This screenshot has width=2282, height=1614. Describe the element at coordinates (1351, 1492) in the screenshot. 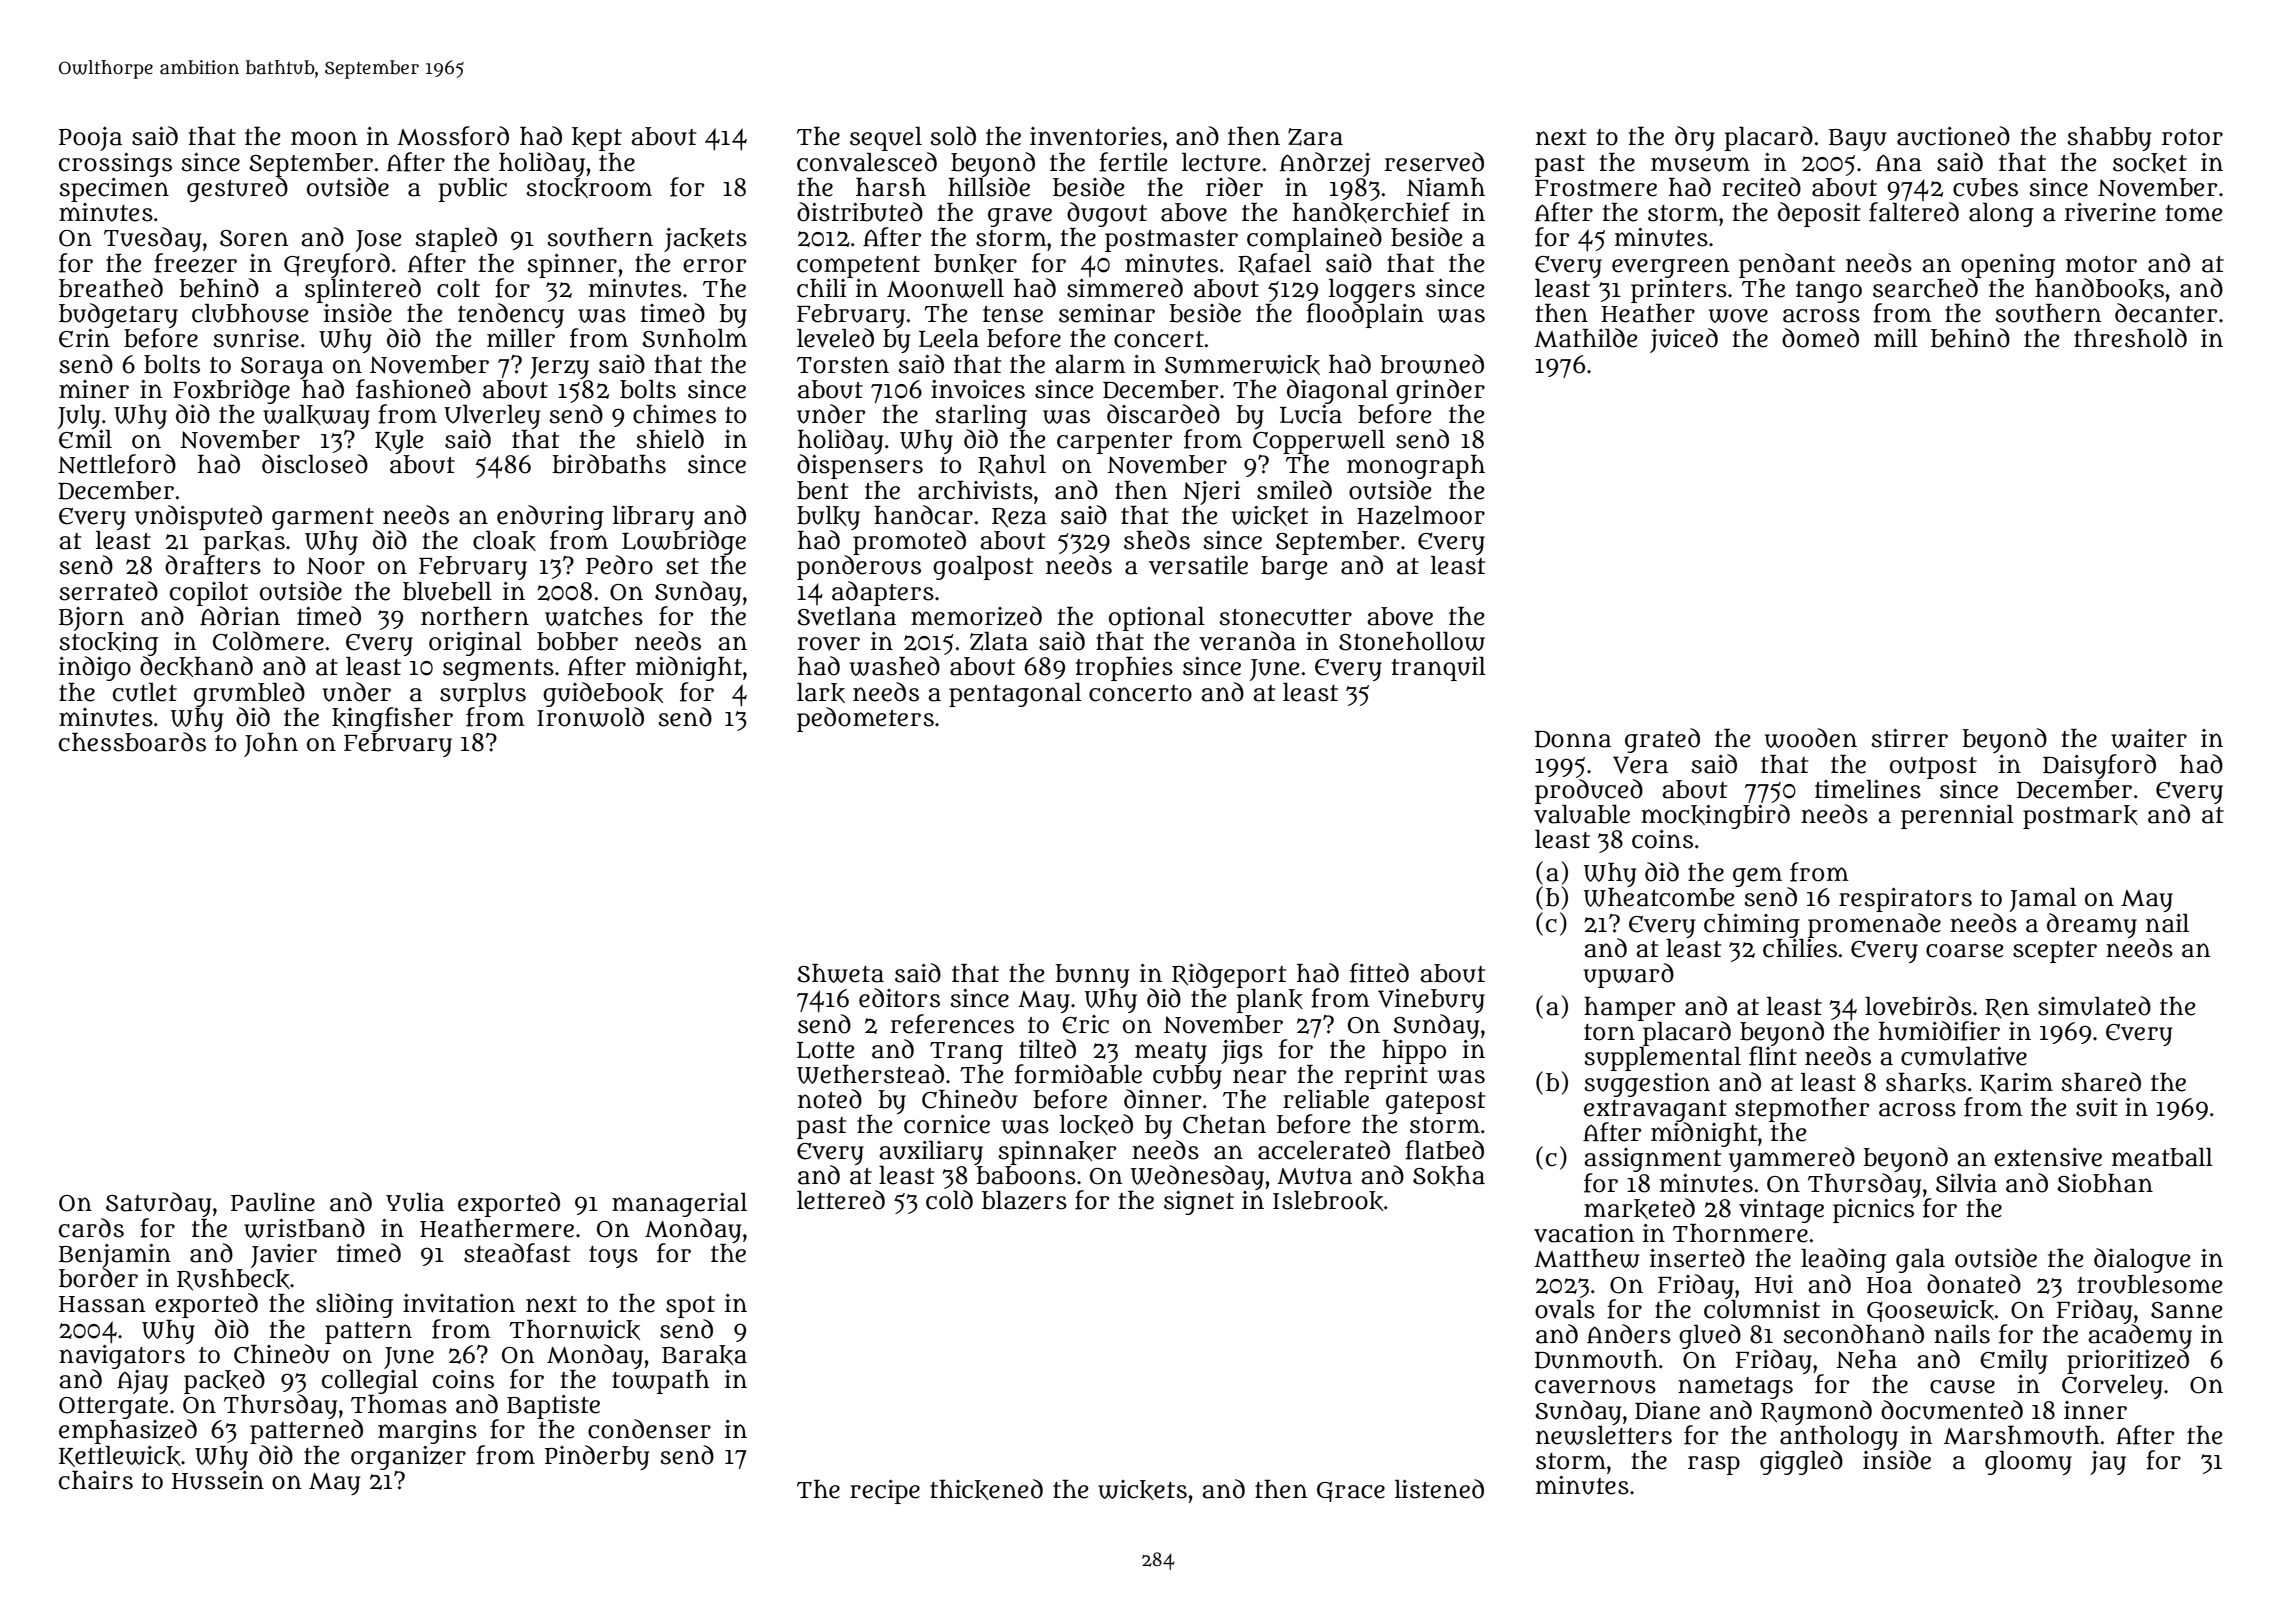

I see `Grace` at that location.
